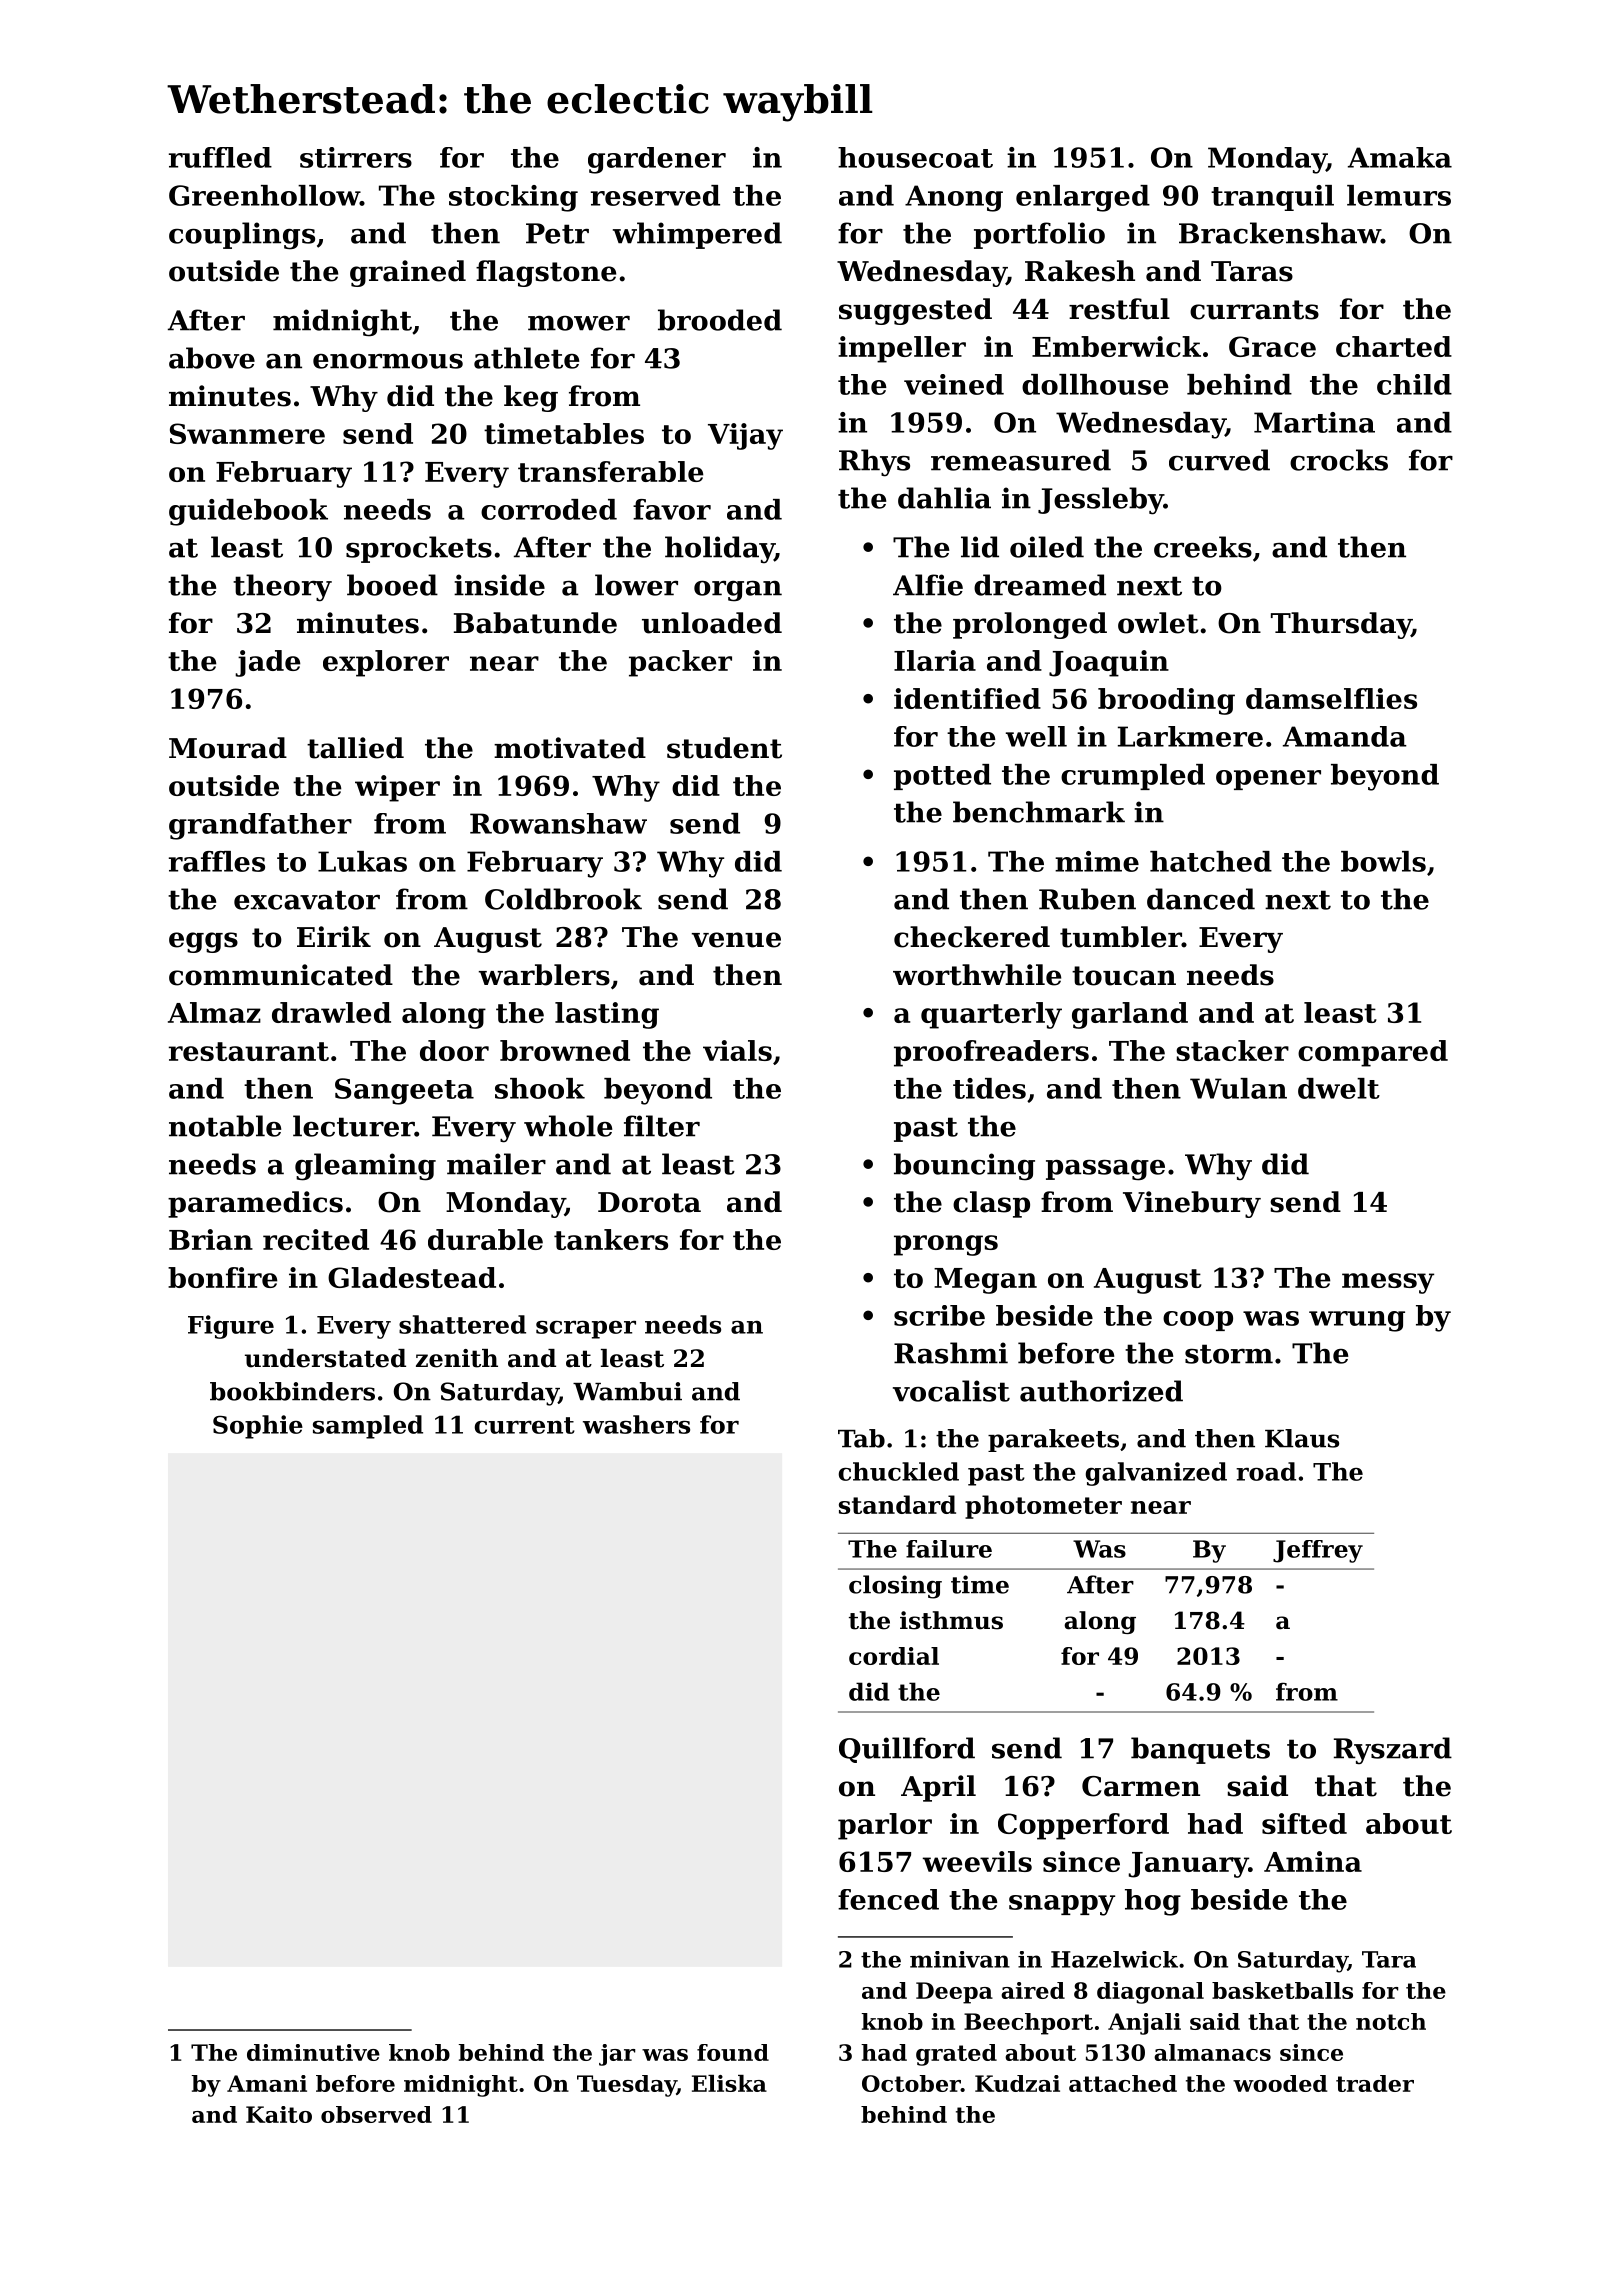 Image resolution: width=1620 pixels, height=2292 pixels. What do you see at coordinates (967, 698) in the screenshot?
I see `identified` at bounding box center [967, 698].
